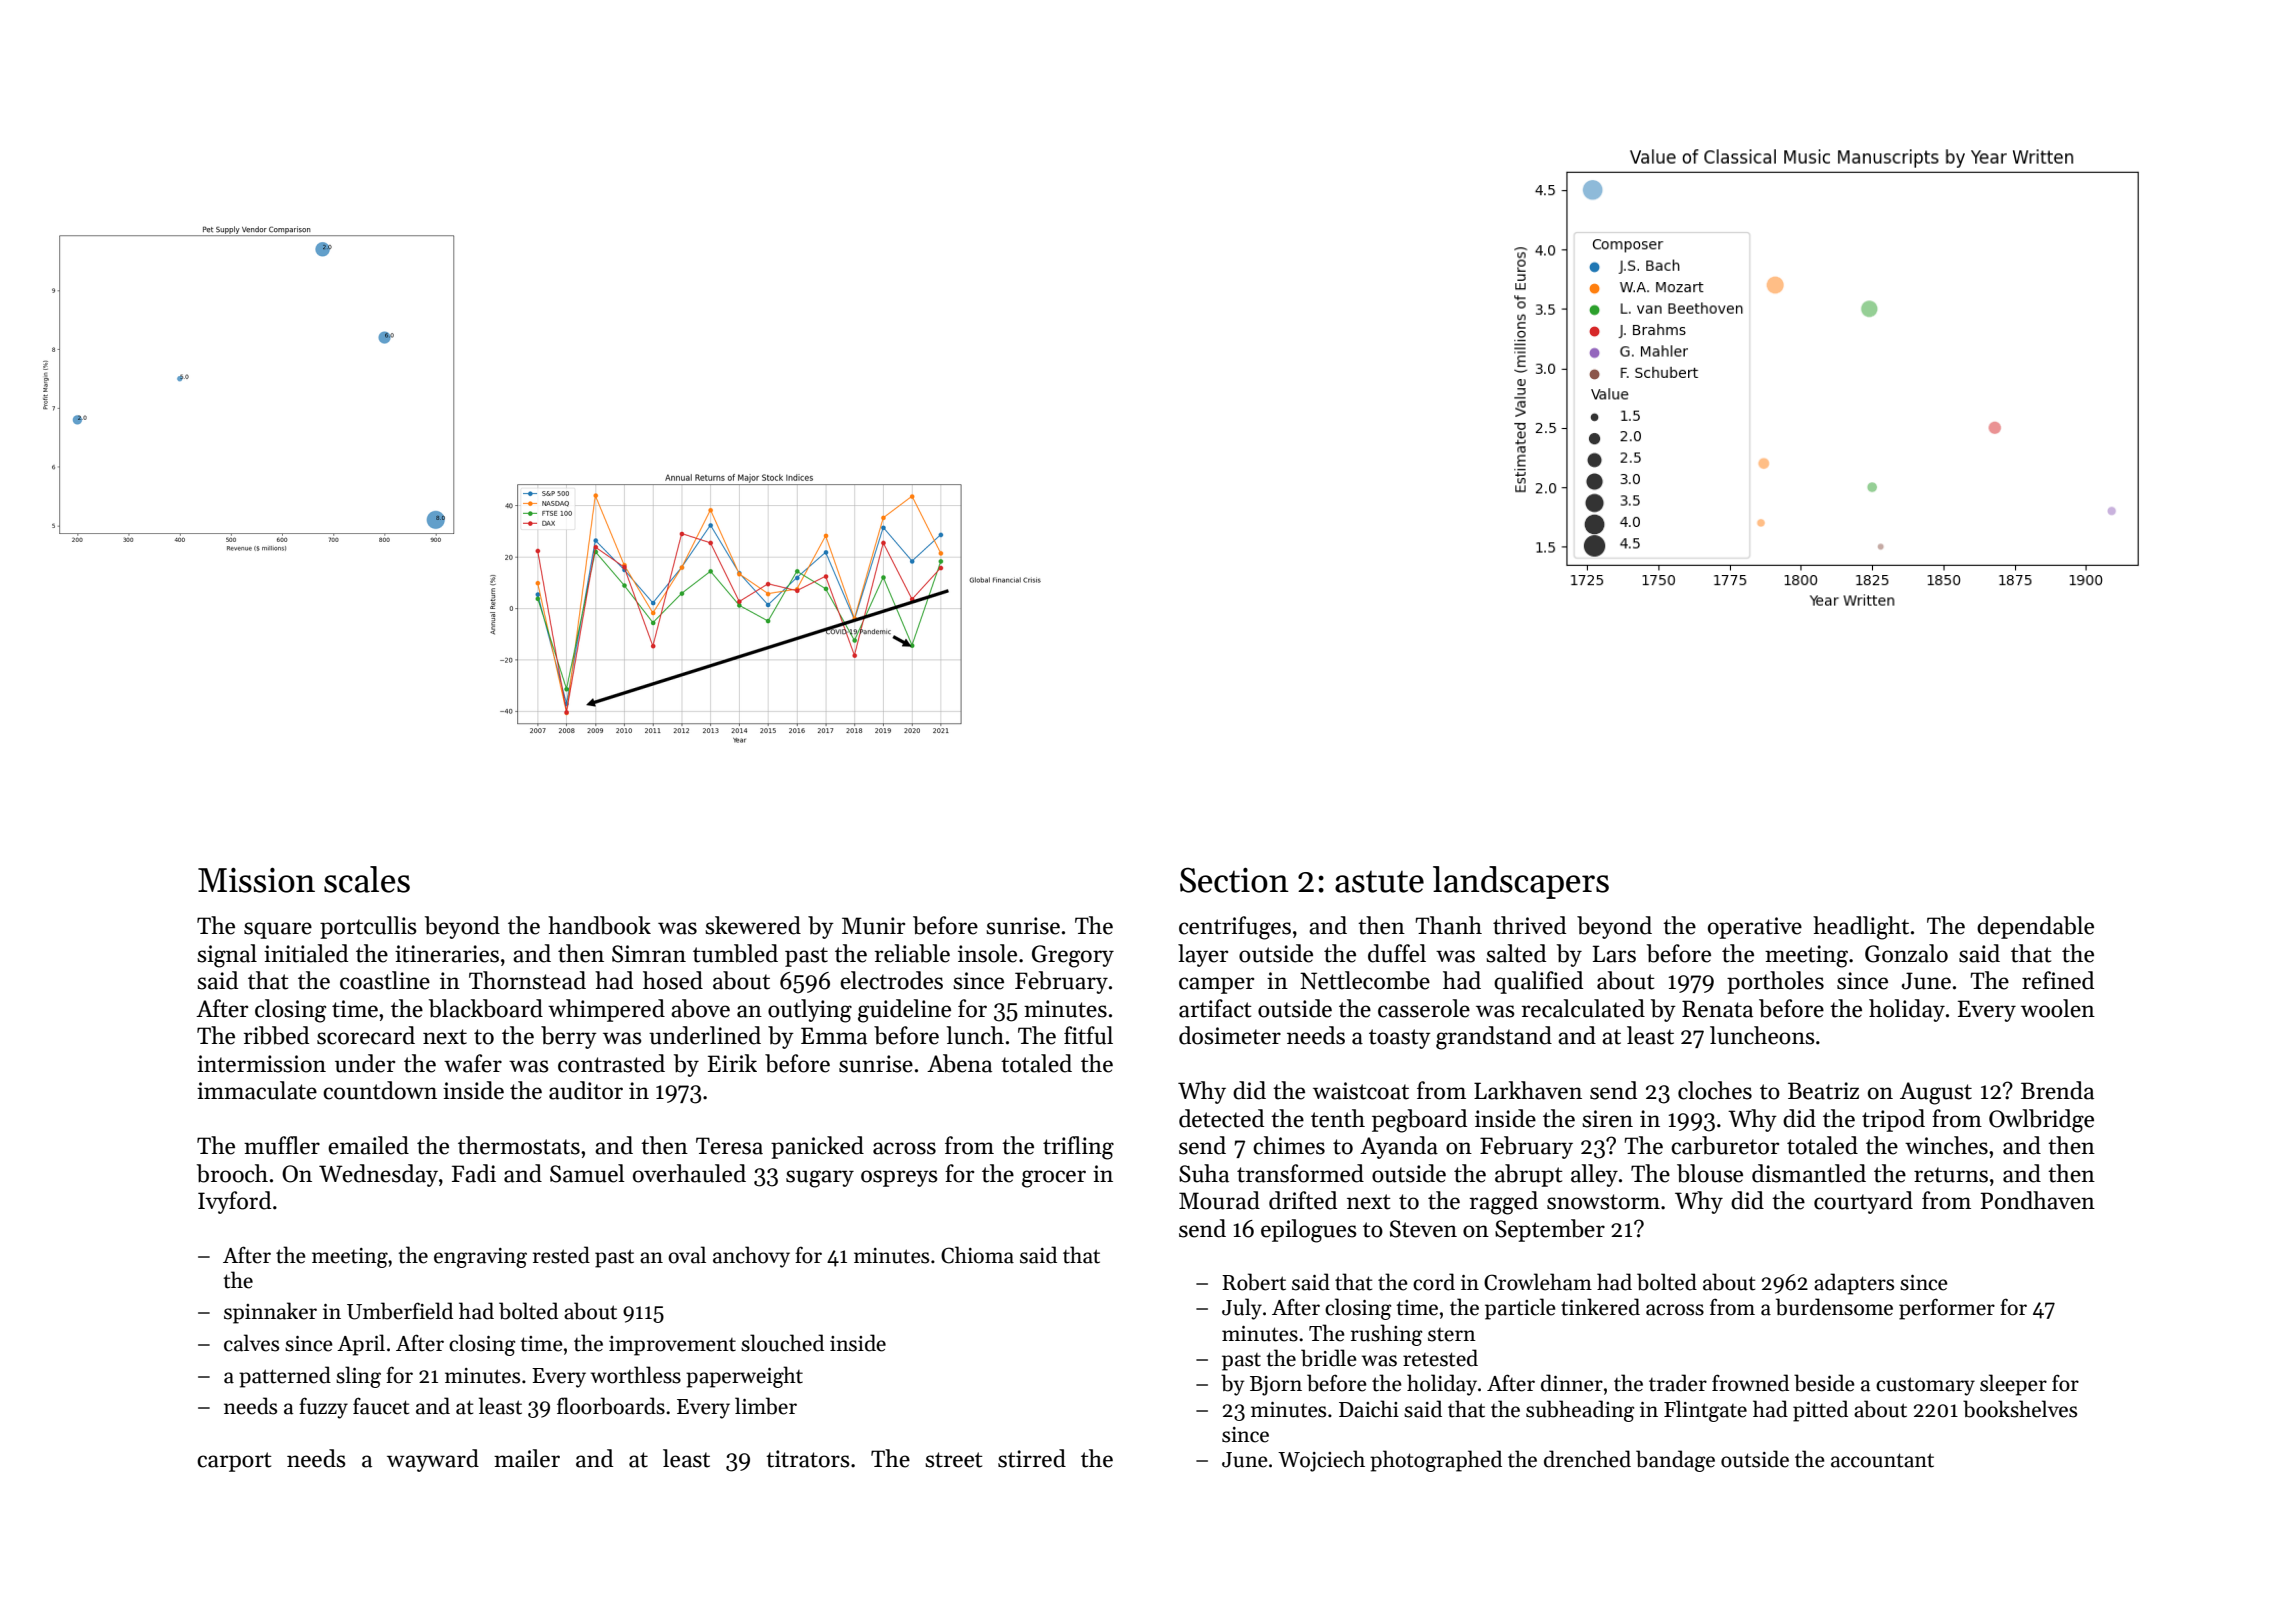  What do you see at coordinates (1521, 882) in the page?
I see `landscapers` at bounding box center [1521, 882].
